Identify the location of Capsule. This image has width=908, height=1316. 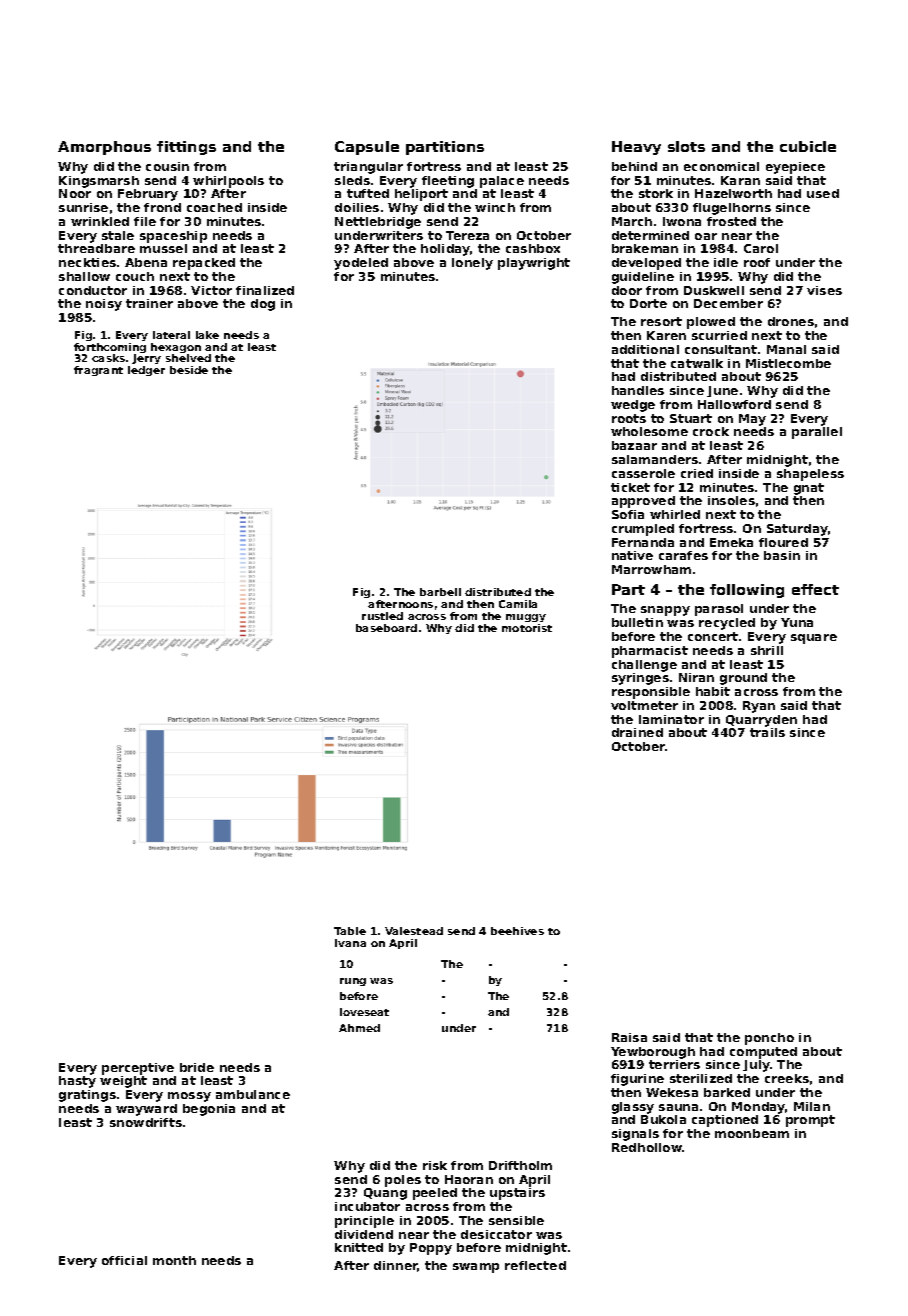
(367, 148).
